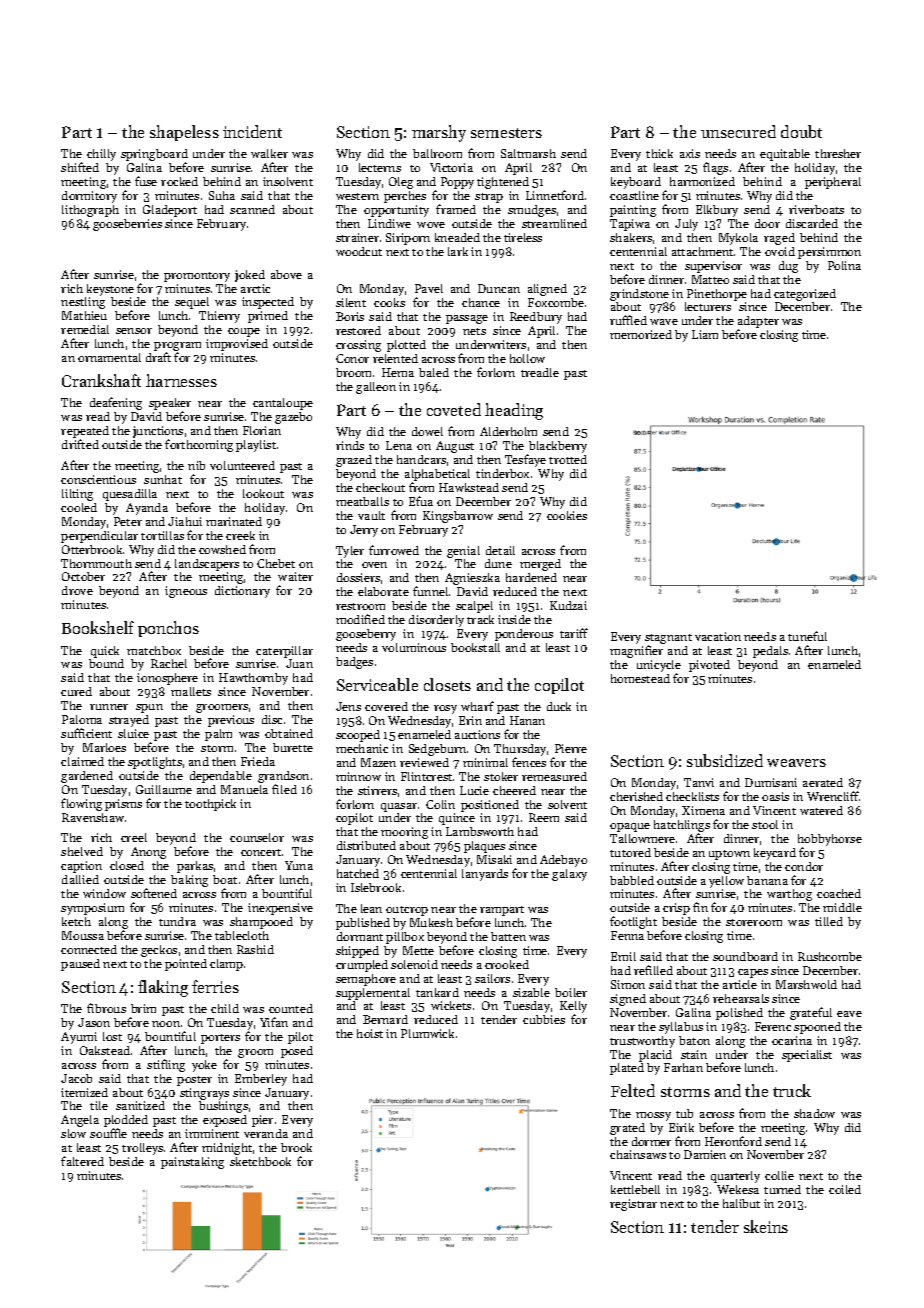  Describe the element at coordinates (494, 859) in the image. I see `Misaki` at that location.
